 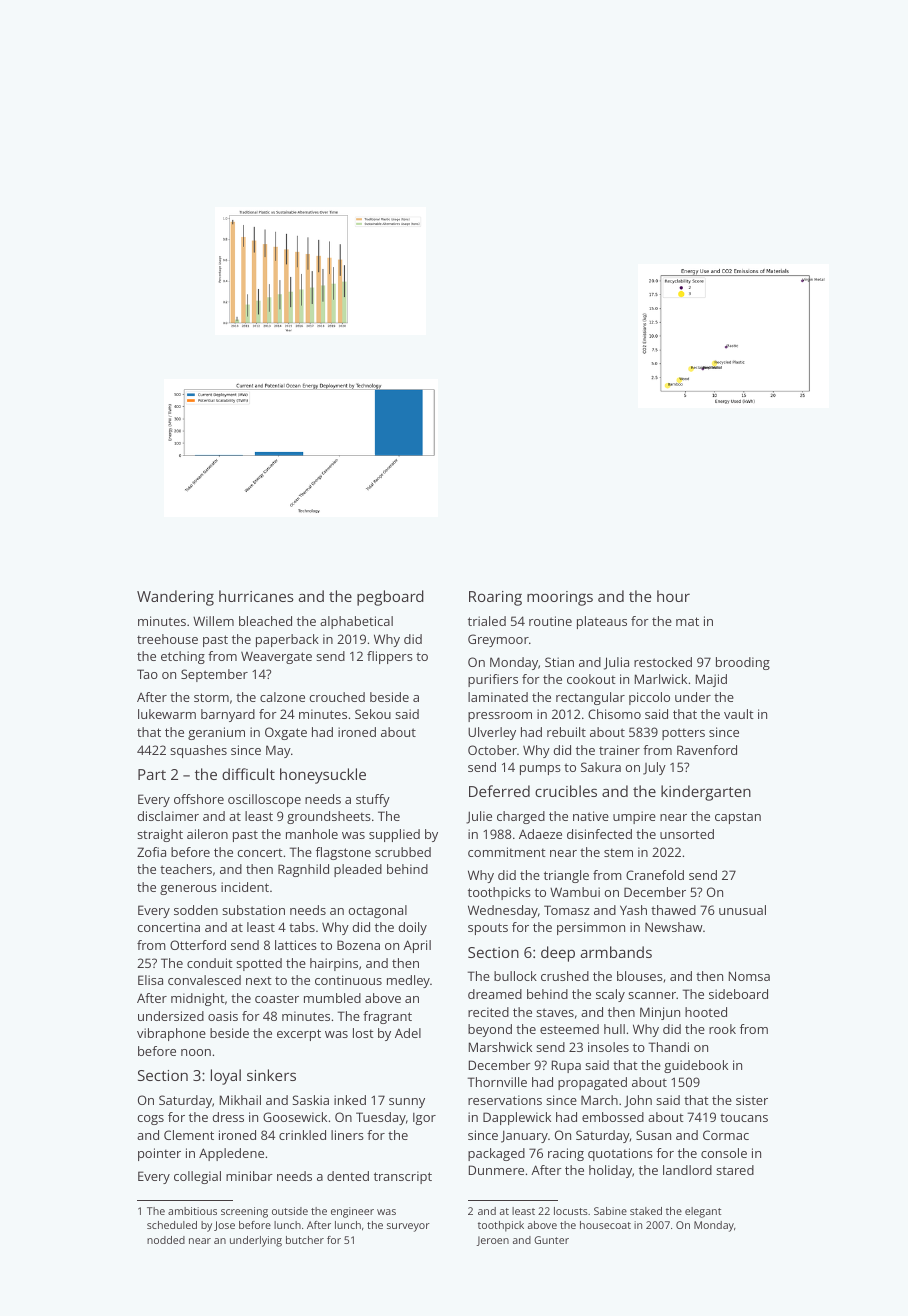 What do you see at coordinates (332, 998) in the screenshot?
I see `mumbled` at bounding box center [332, 998].
